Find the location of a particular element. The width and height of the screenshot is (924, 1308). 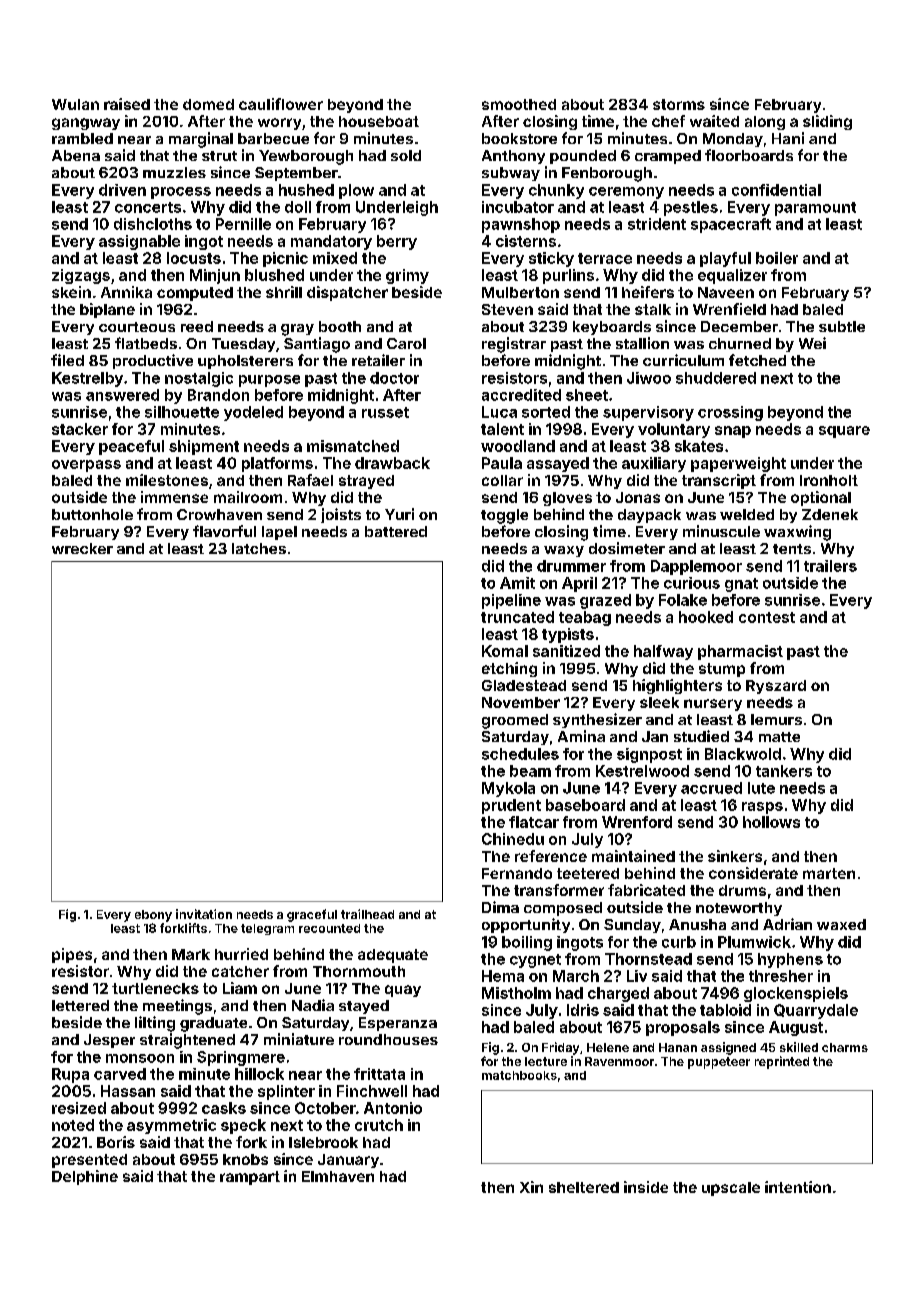

Carol is located at coordinates (406, 343).
